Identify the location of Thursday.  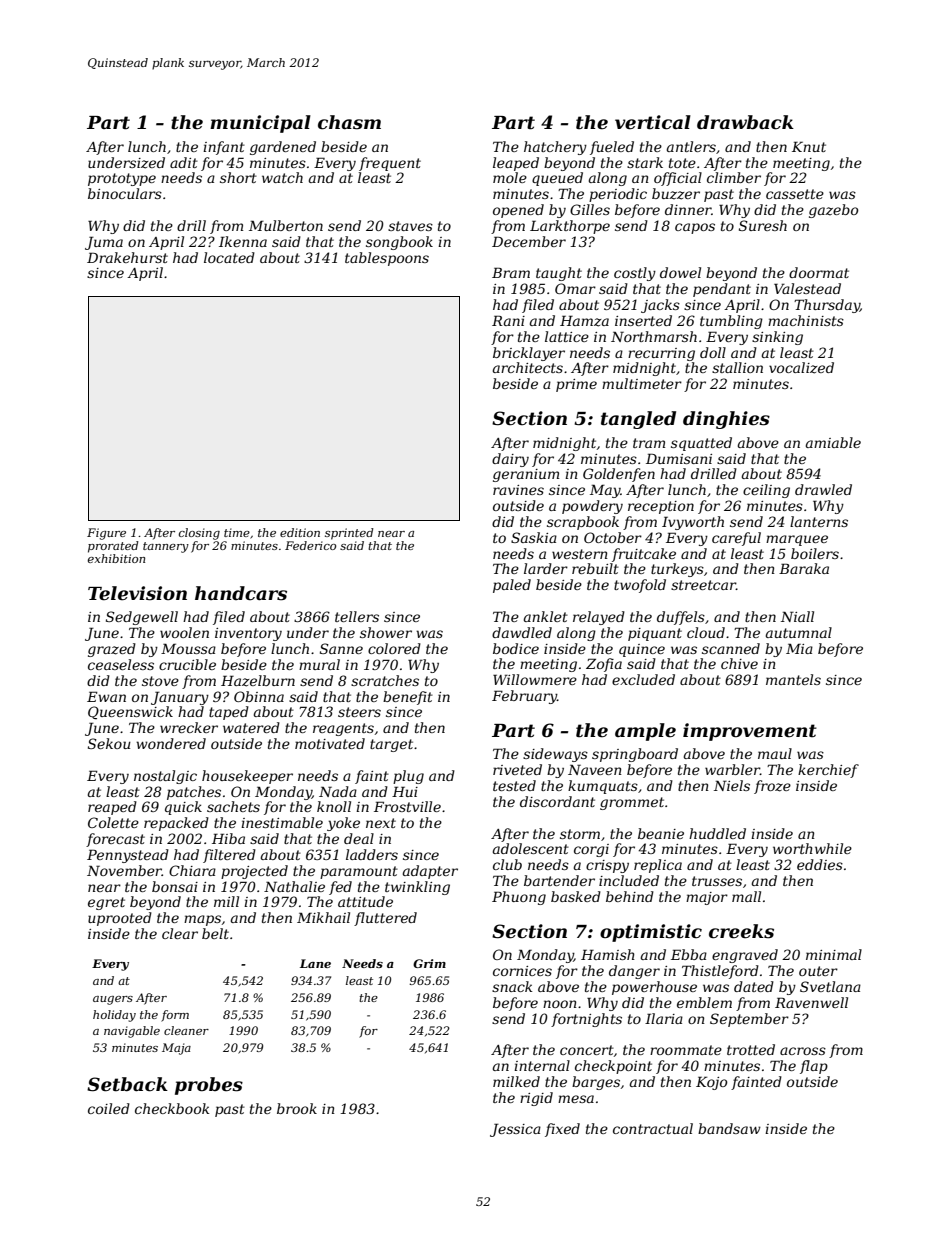
(827, 306).
